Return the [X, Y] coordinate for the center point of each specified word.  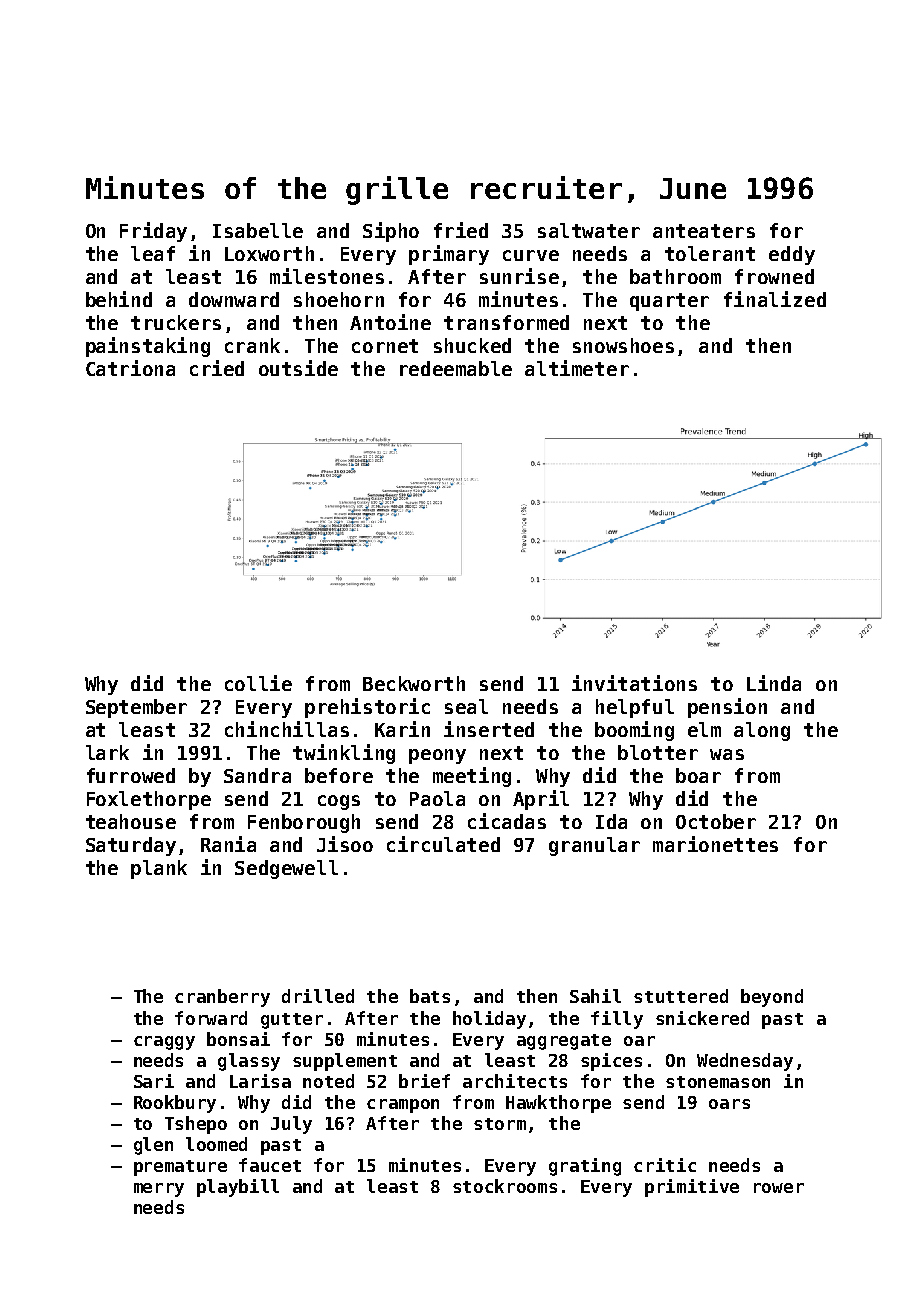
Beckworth [414, 683]
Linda [774, 683]
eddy [792, 255]
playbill [238, 1188]
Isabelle [258, 230]
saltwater [589, 230]
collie [258, 683]
